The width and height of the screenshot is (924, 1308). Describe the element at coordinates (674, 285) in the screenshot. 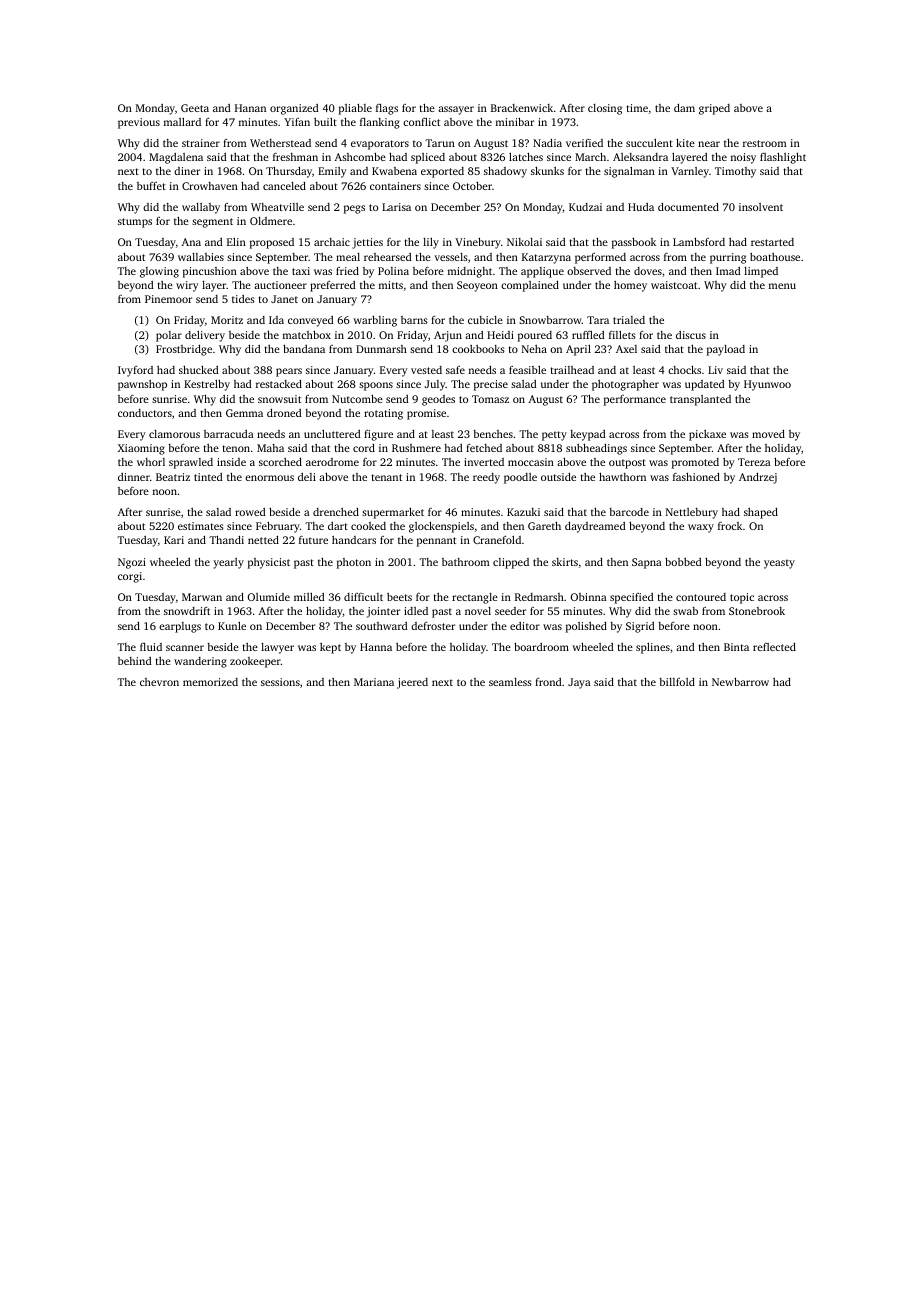

I see `waistcoat` at that location.
